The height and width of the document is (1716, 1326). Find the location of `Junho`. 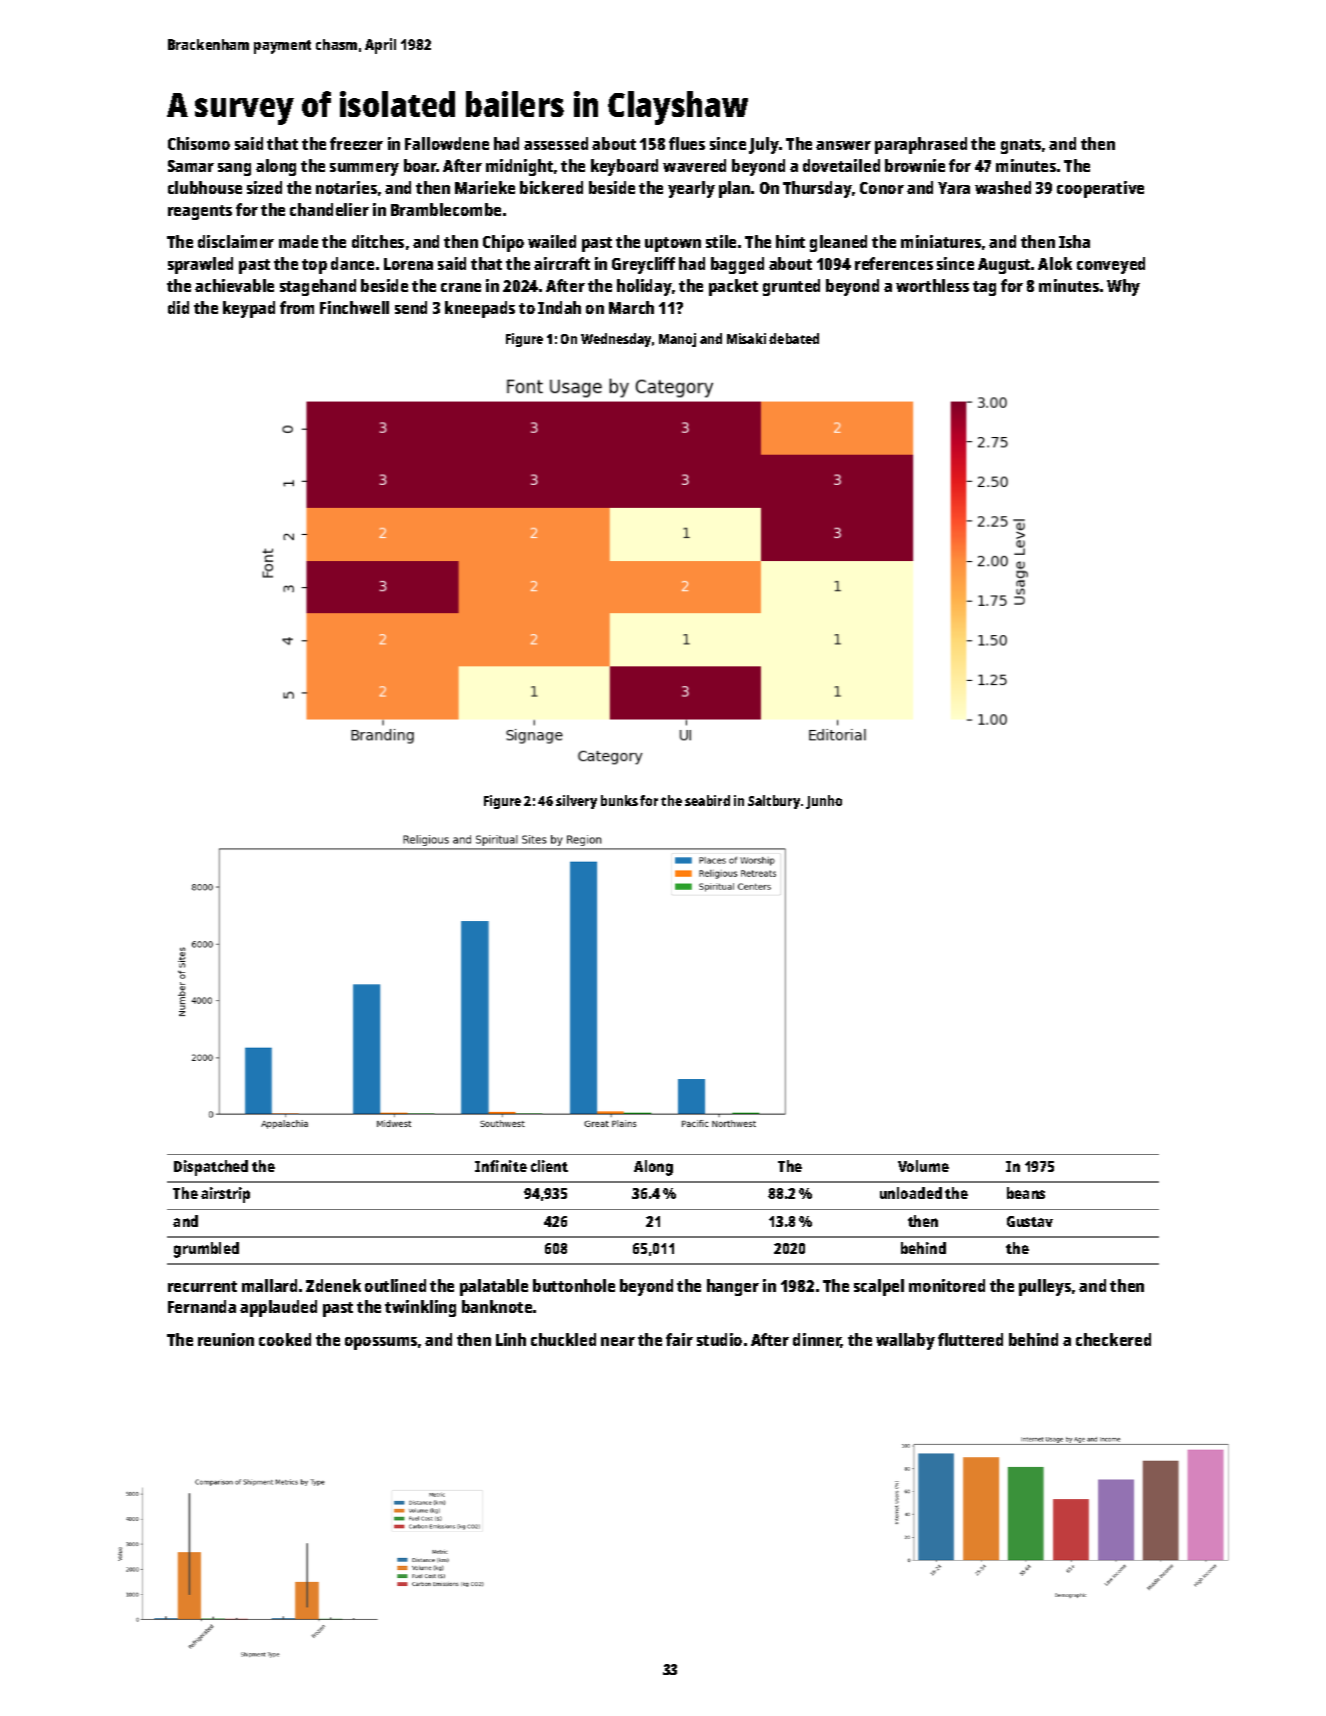

Junho is located at coordinates (824, 802).
